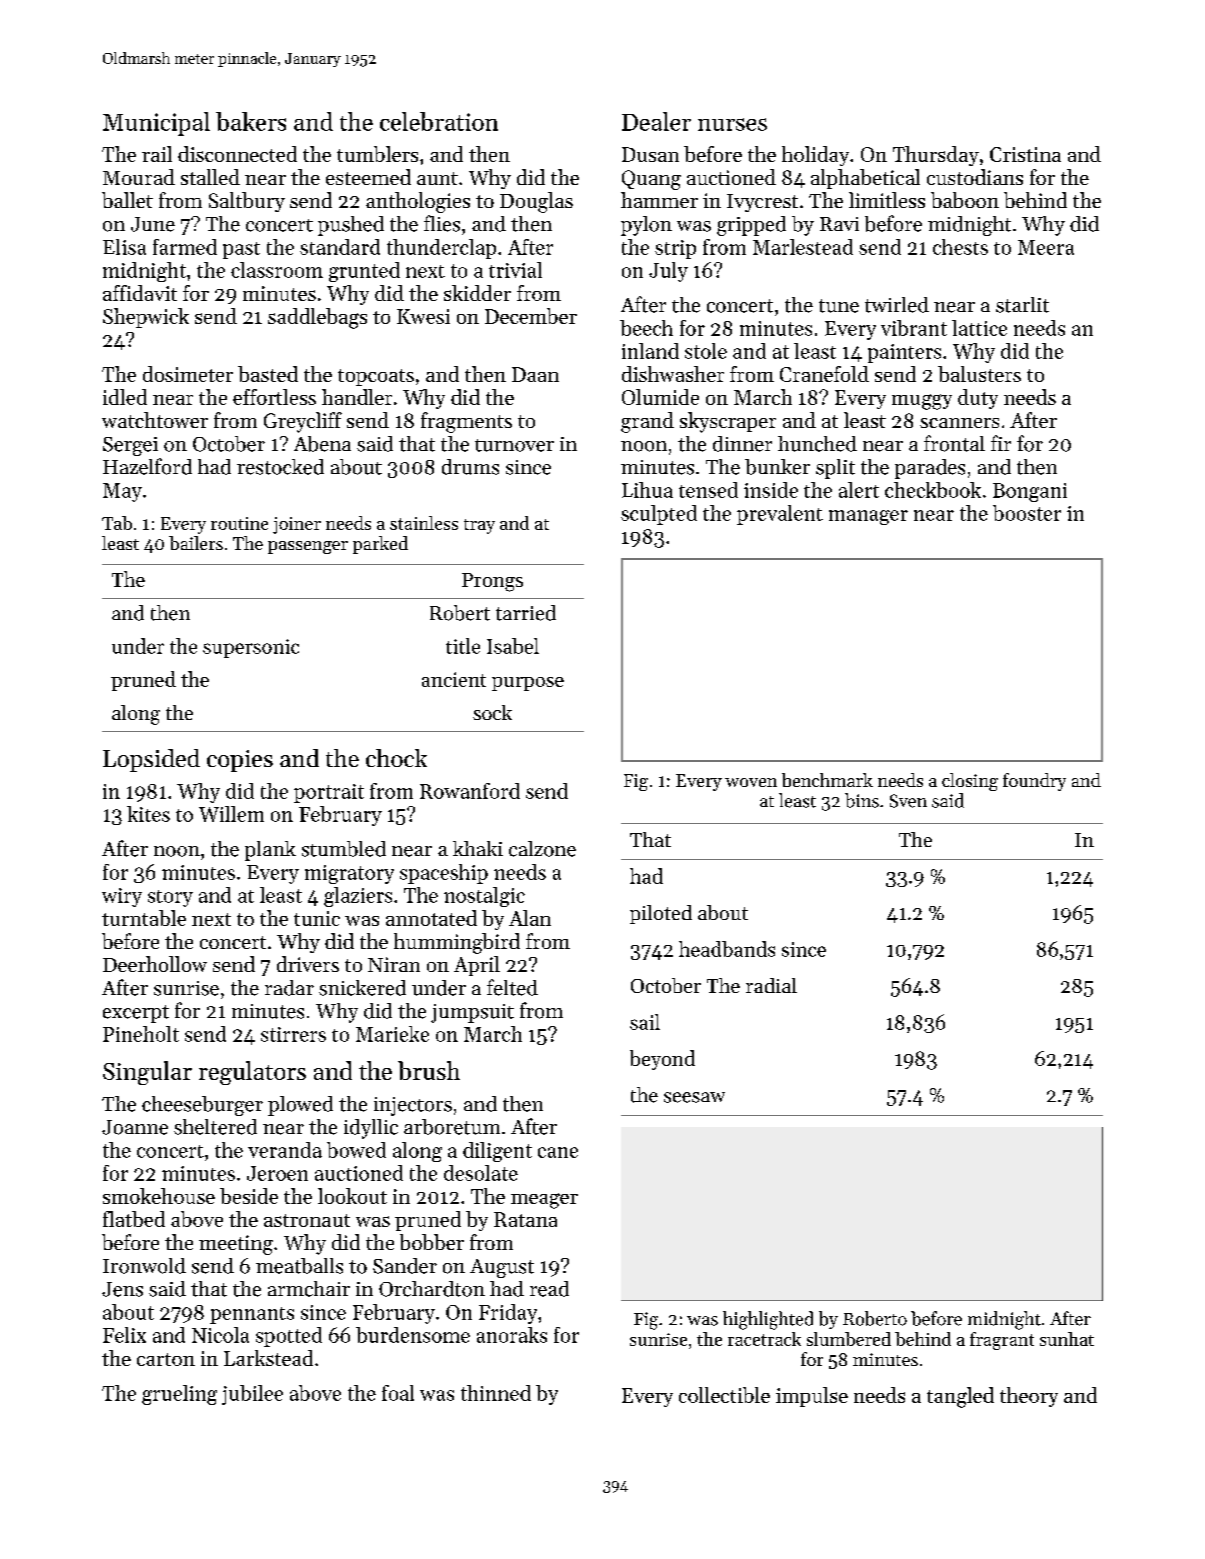 The image size is (1205, 1559). Describe the element at coordinates (362, 988) in the document. I see `snickered` at that location.
